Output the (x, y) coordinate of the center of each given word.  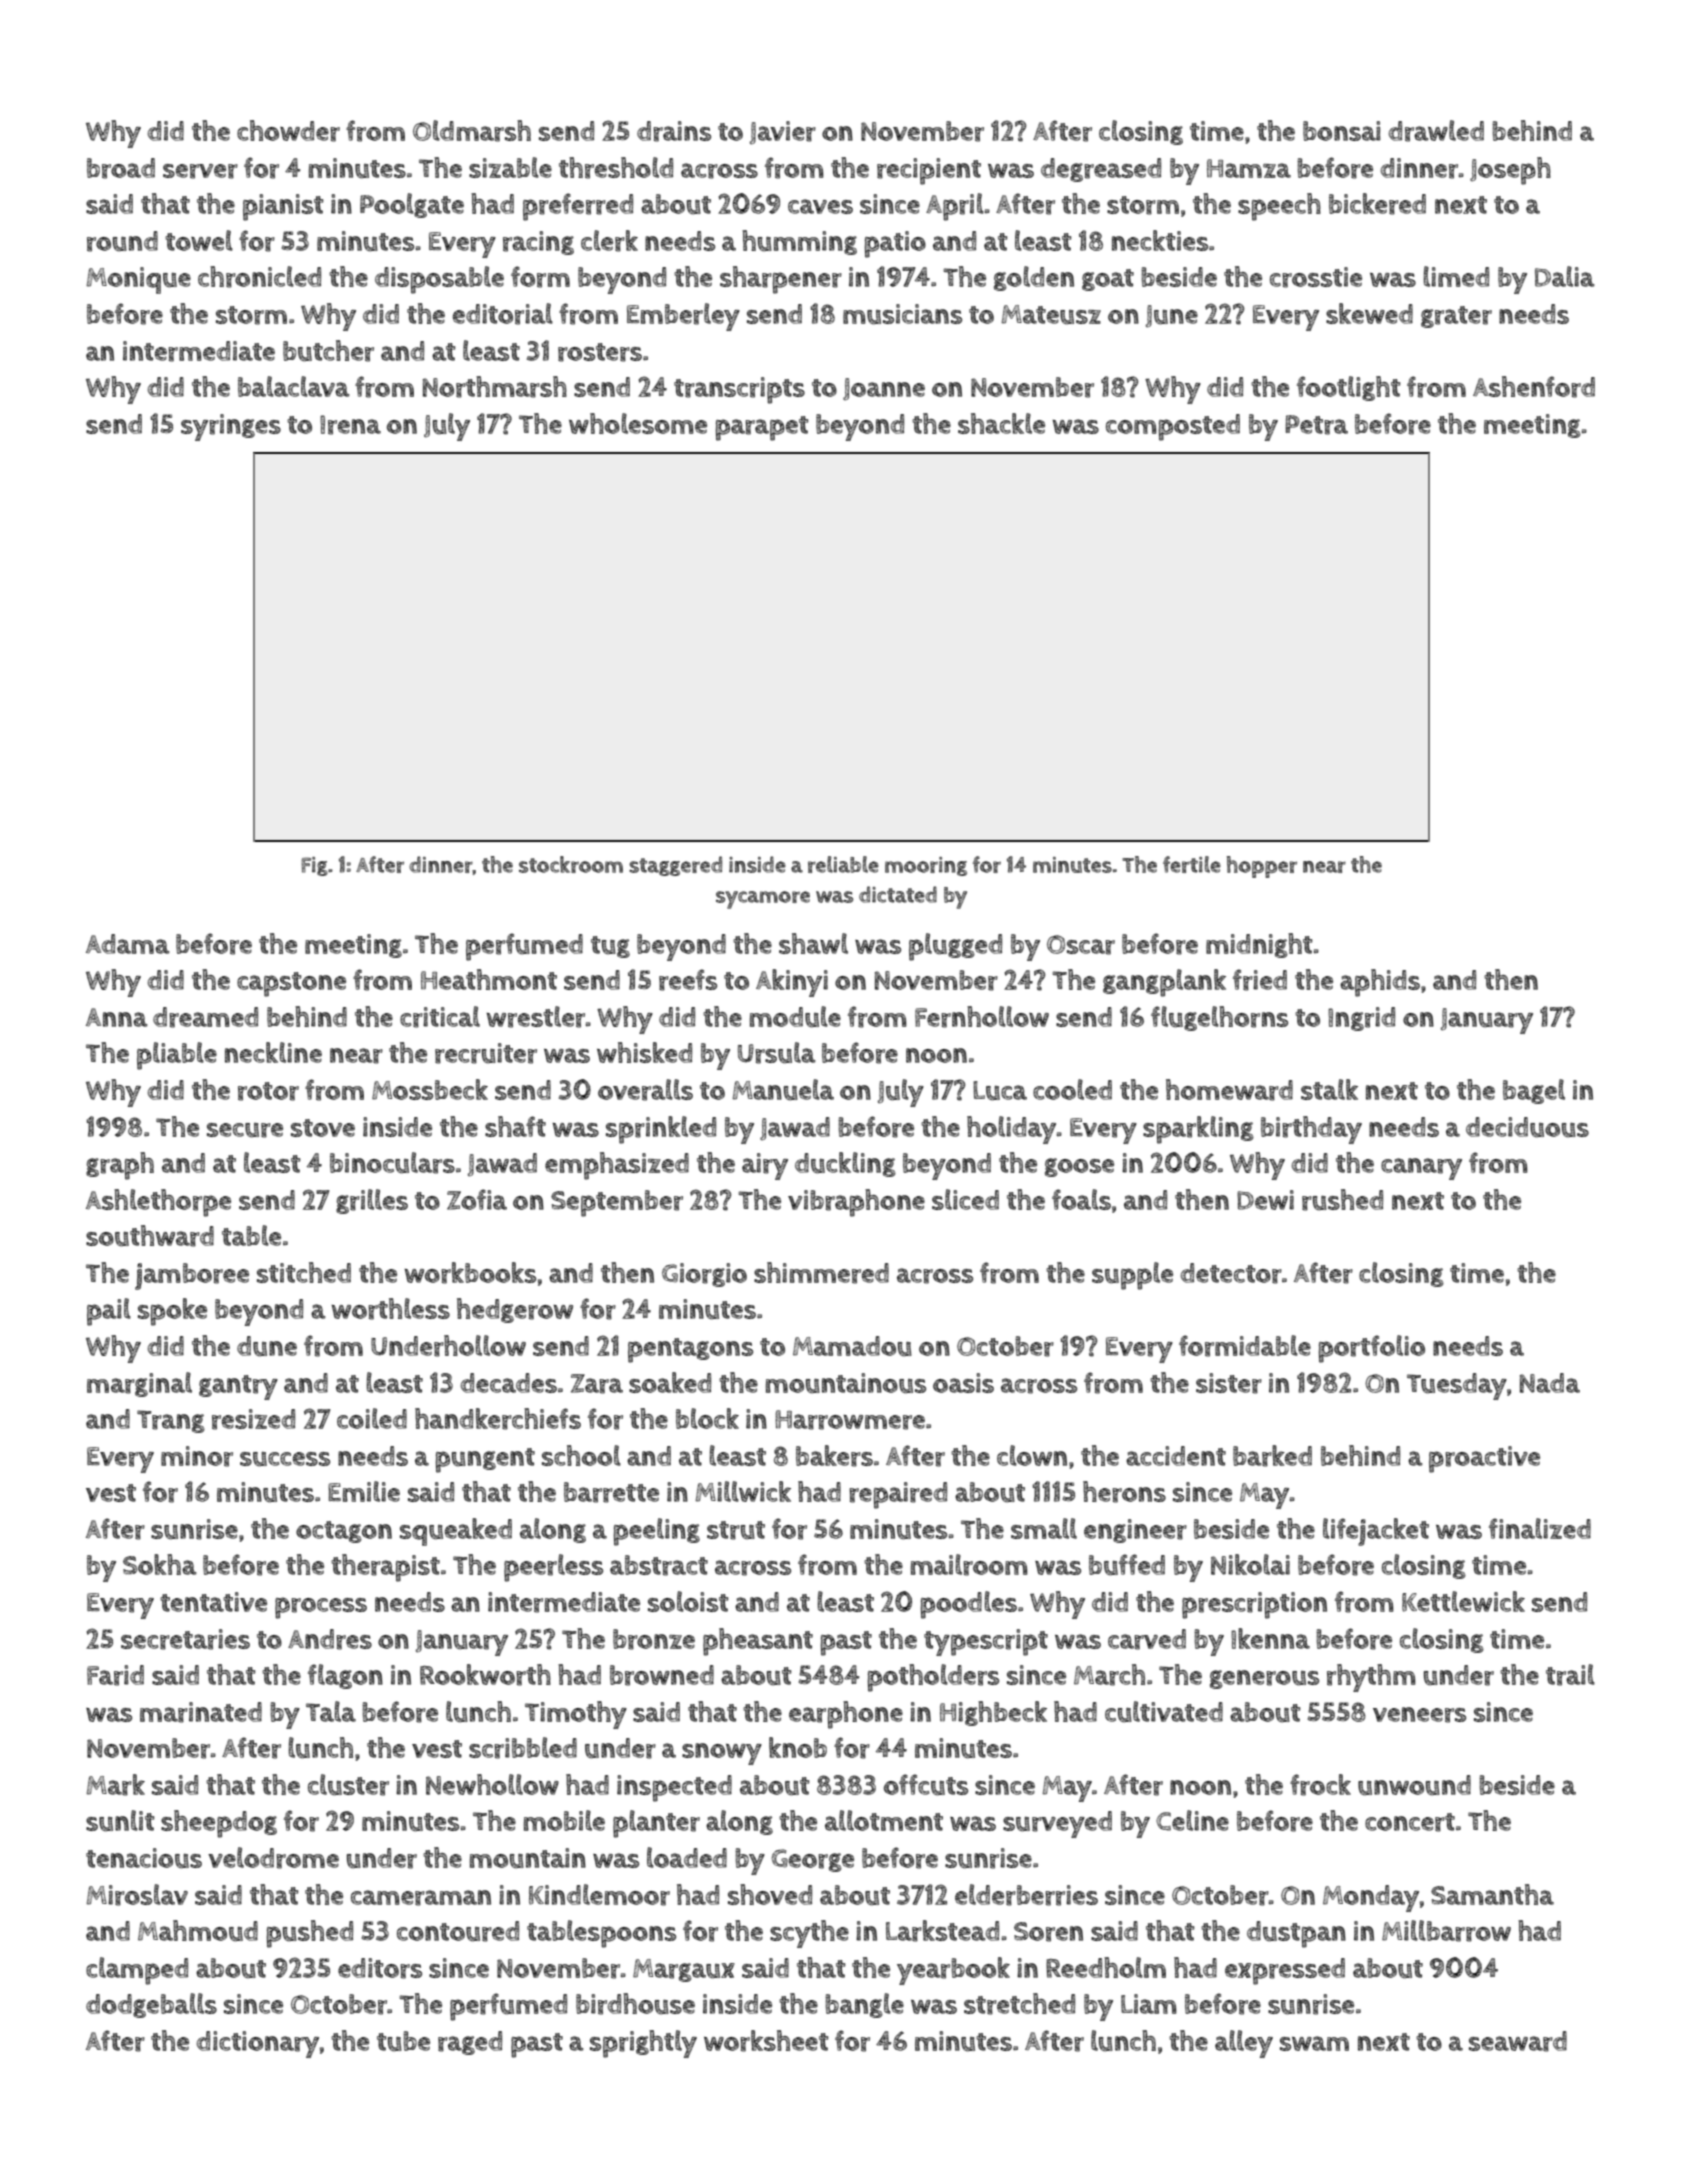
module (795, 1017)
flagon (345, 1676)
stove (323, 1128)
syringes (231, 427)
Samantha (1492, 1894)
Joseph (1510, 171)
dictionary (257, 2044)
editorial (503, 314)
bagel (1534, 1091)
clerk (609, 241)
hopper (1262, 867)
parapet (762, 428)
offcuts (926, 1785)
